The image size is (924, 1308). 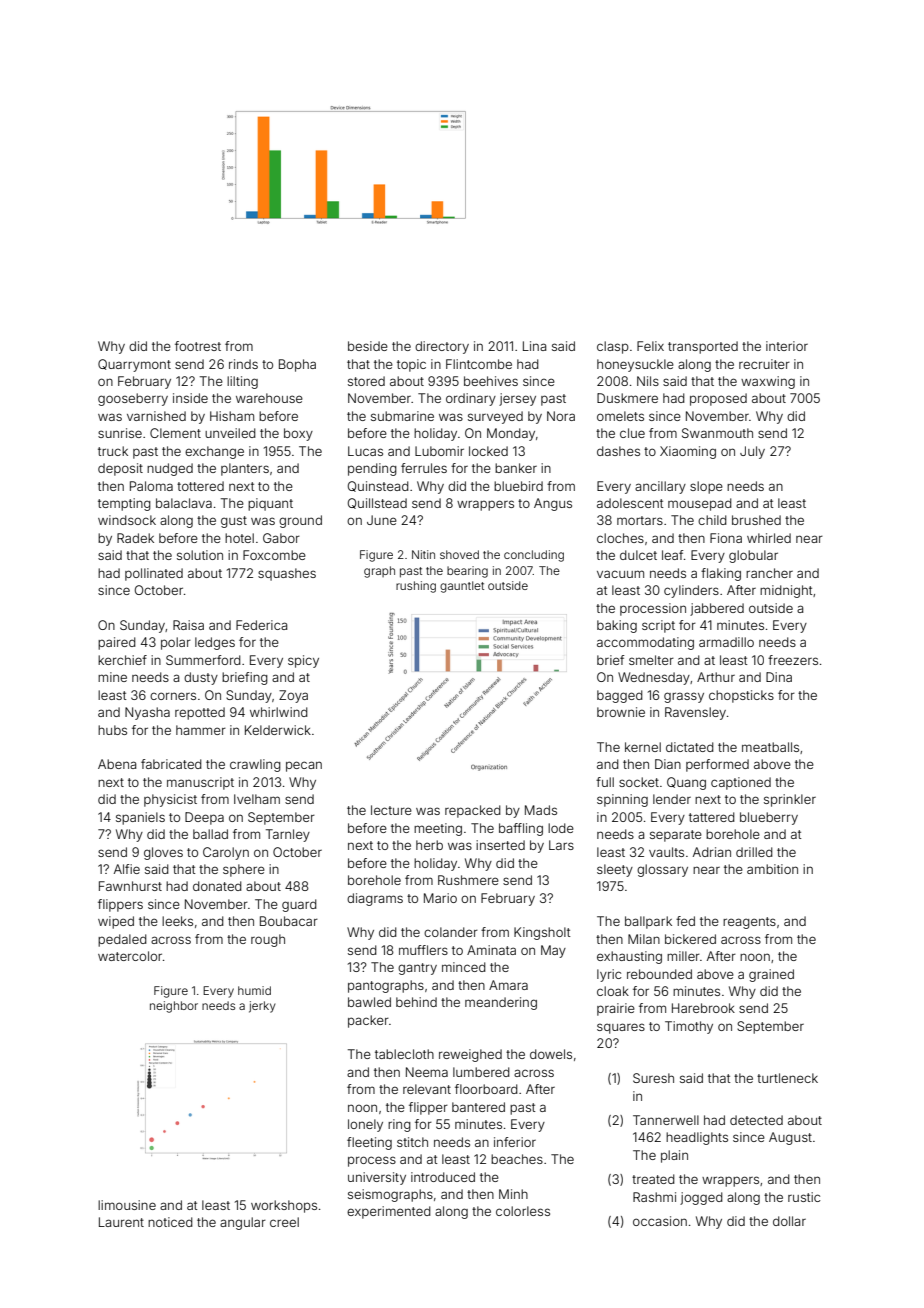 I want to click on Mario, so click(x=440, y=898).
